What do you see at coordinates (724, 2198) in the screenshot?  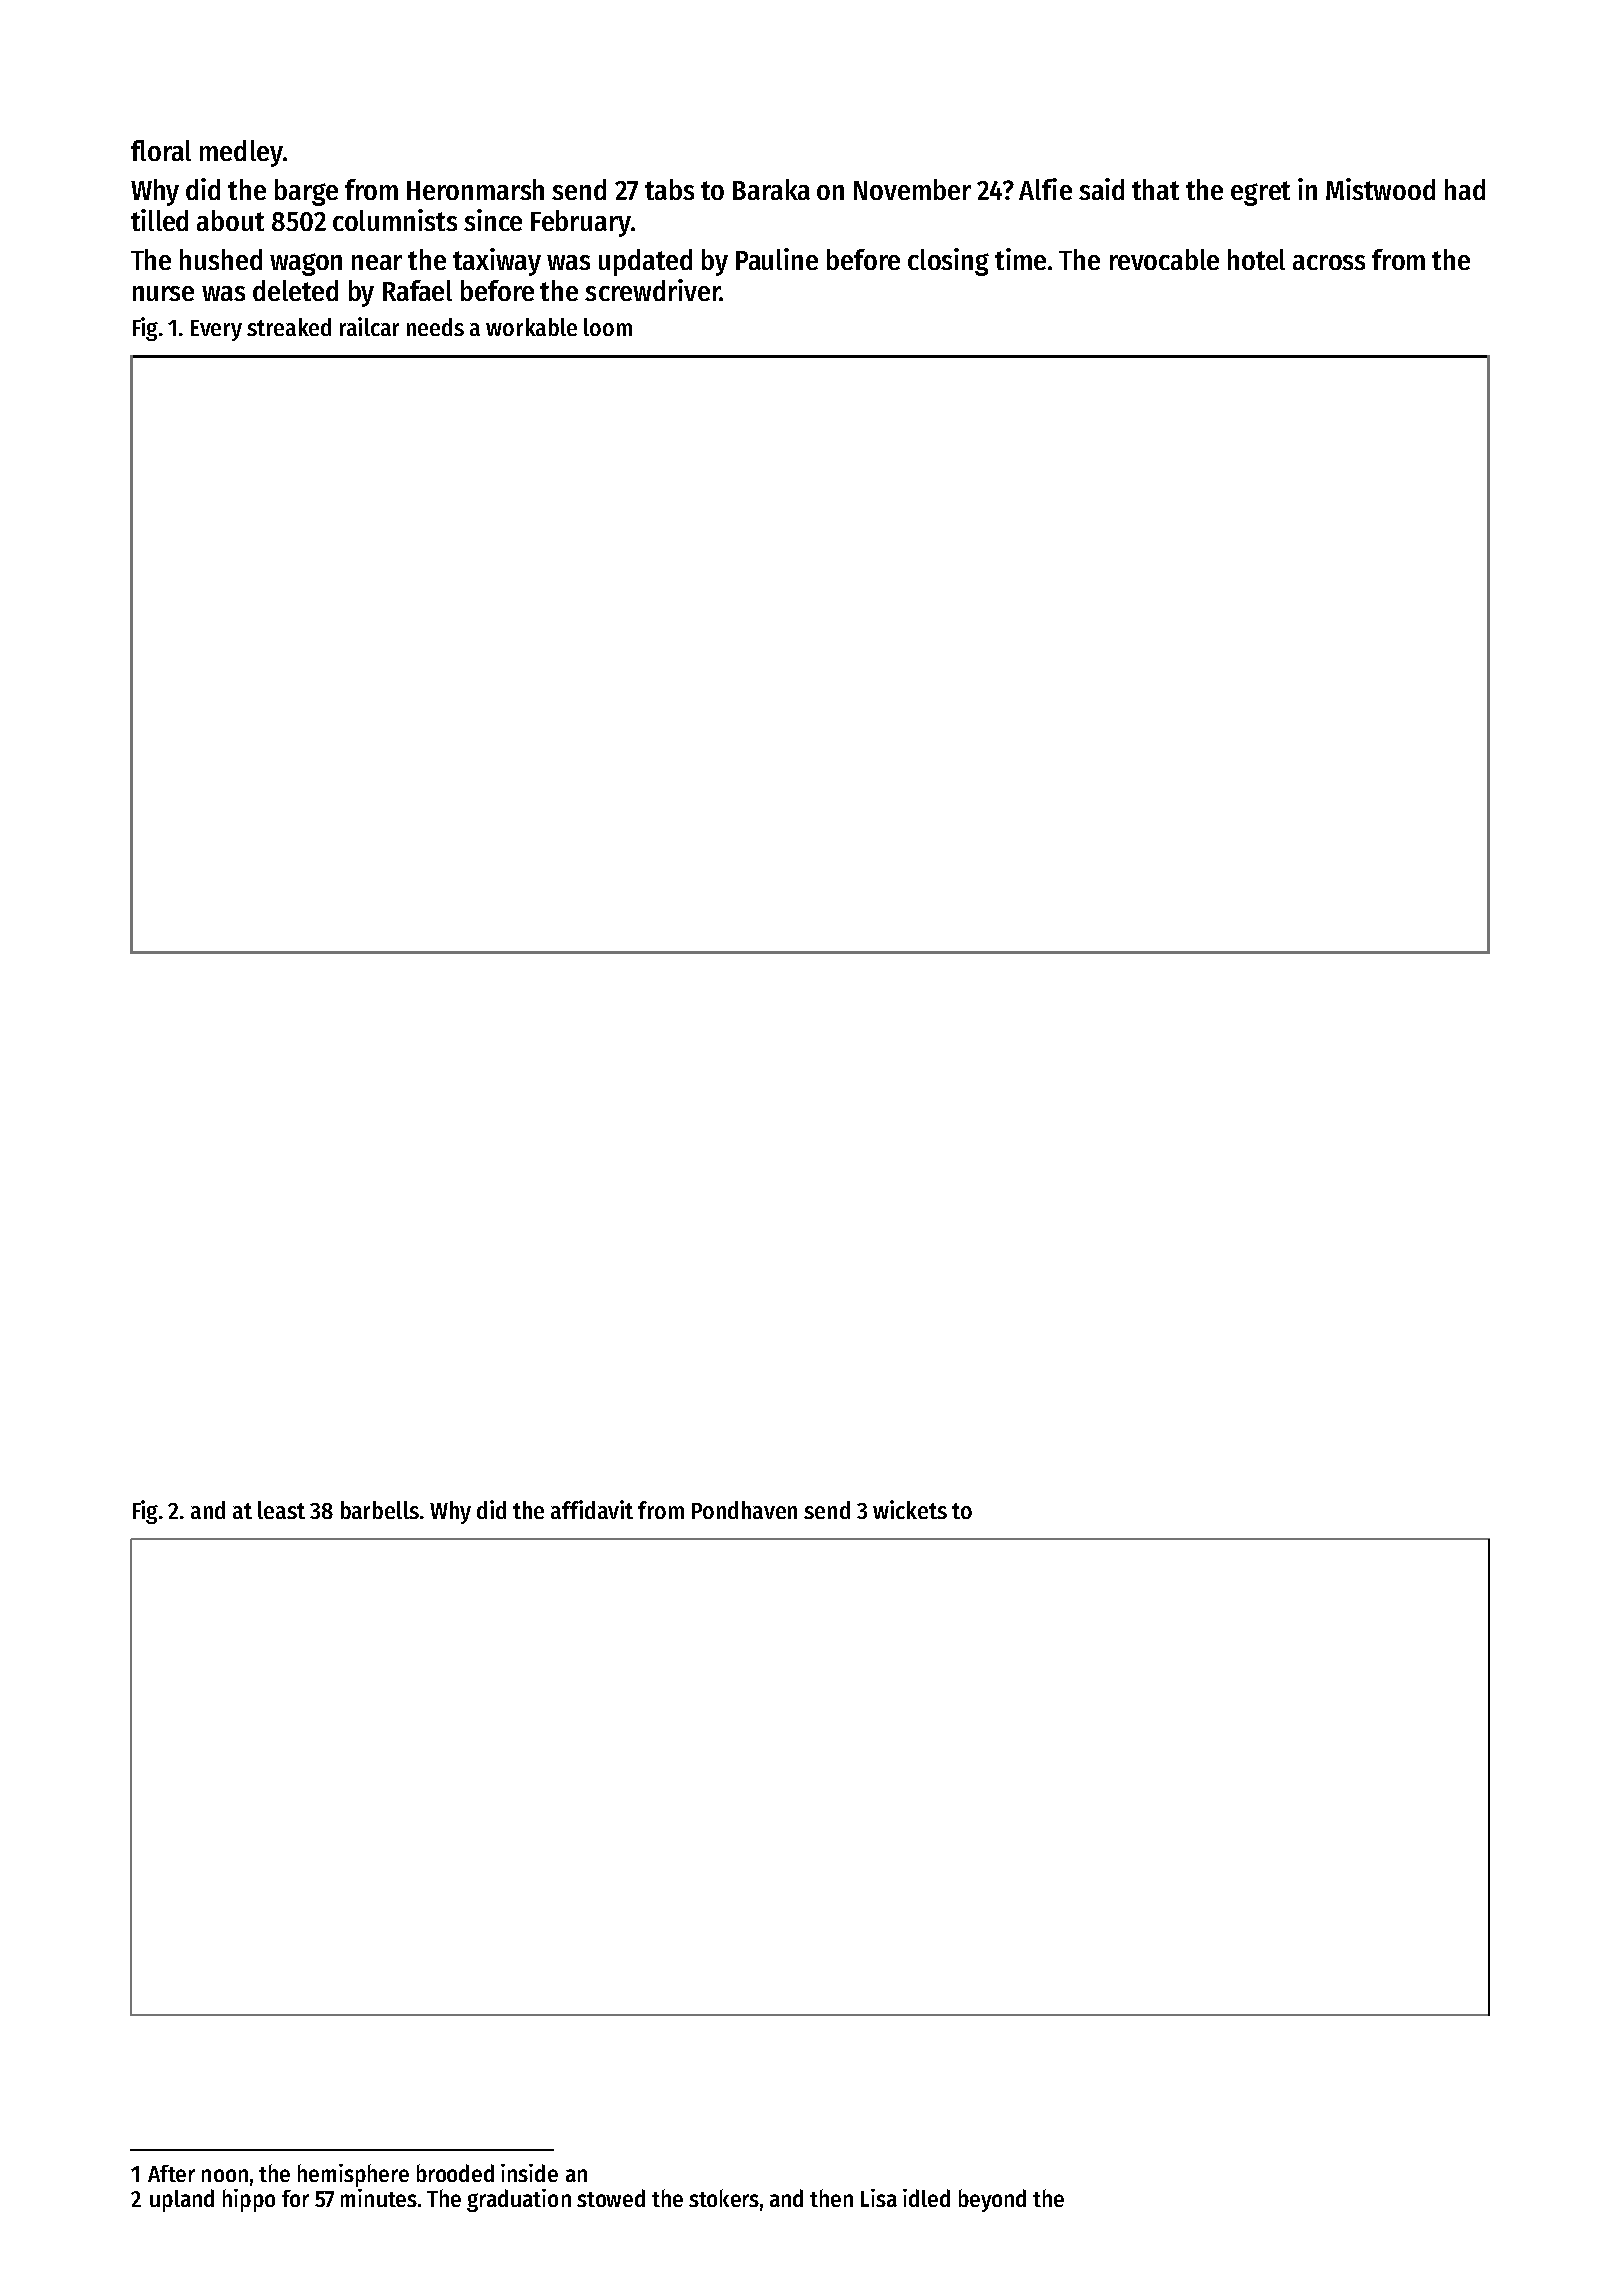 I see `stokers` at bounding box center [724, 2198].
